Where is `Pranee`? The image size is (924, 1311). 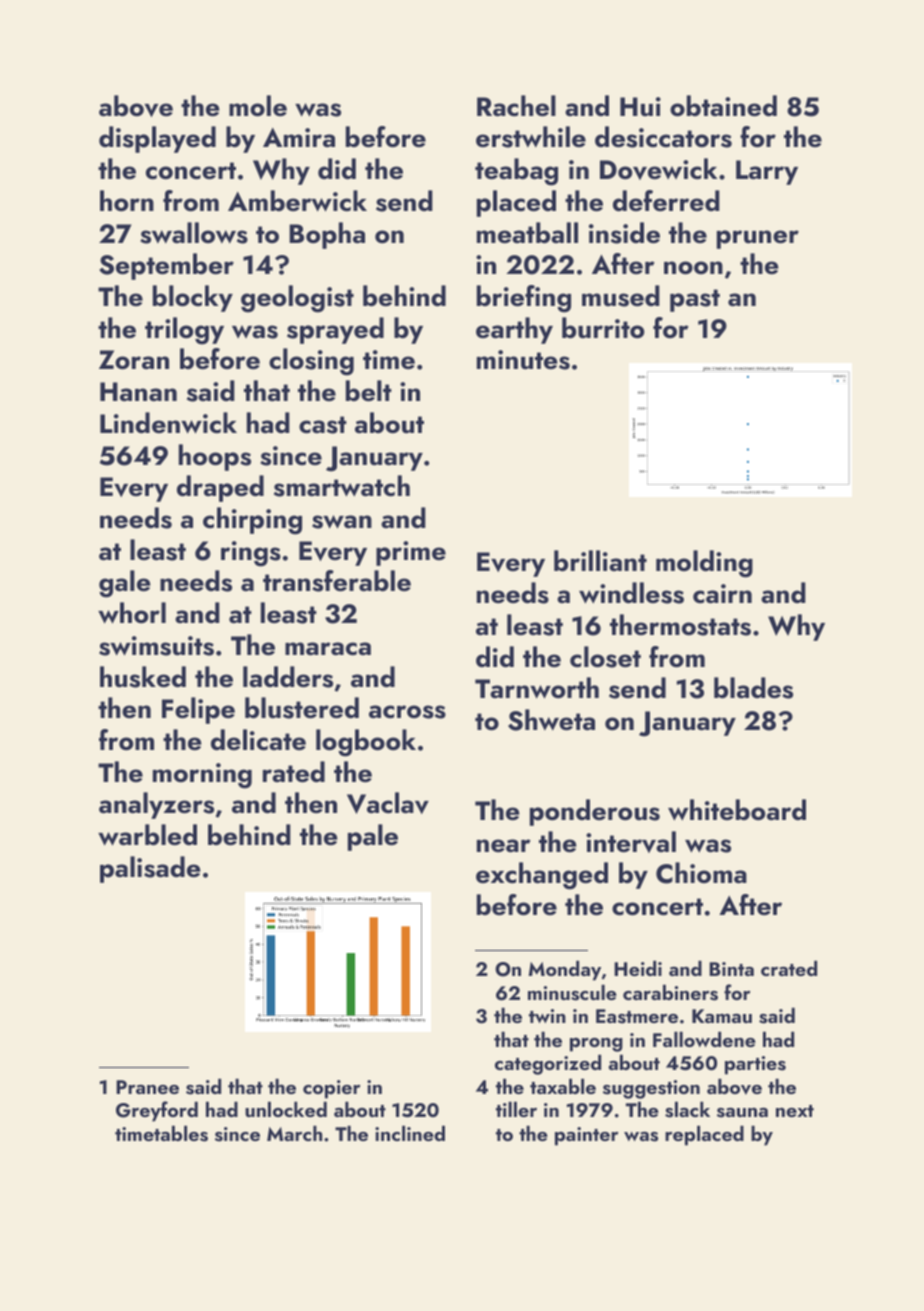 Pranee is located at coordinates (147, 1087).
